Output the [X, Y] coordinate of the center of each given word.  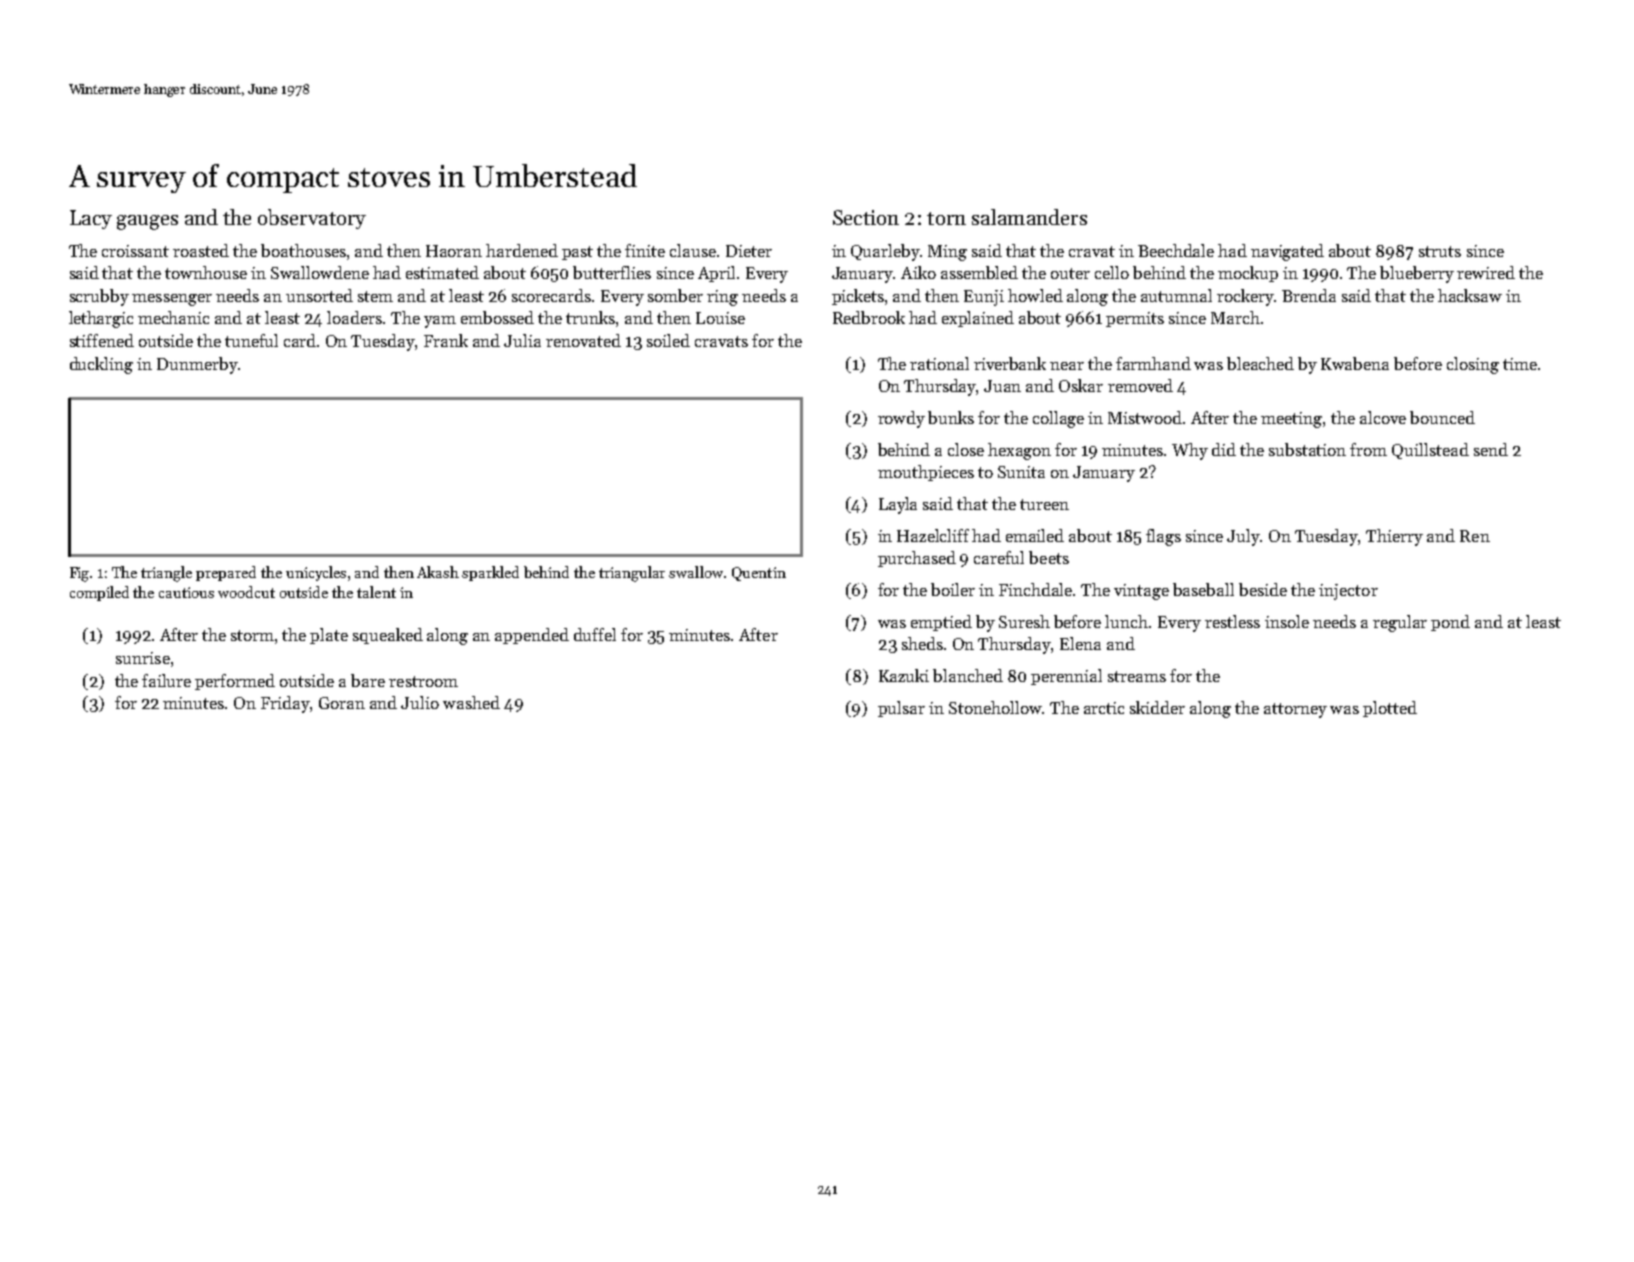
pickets [858, 297]
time [1520, 364]
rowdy [901, 419]
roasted [201, 250]
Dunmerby [197, 365]
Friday [285, 704]
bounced [1442, 417]
